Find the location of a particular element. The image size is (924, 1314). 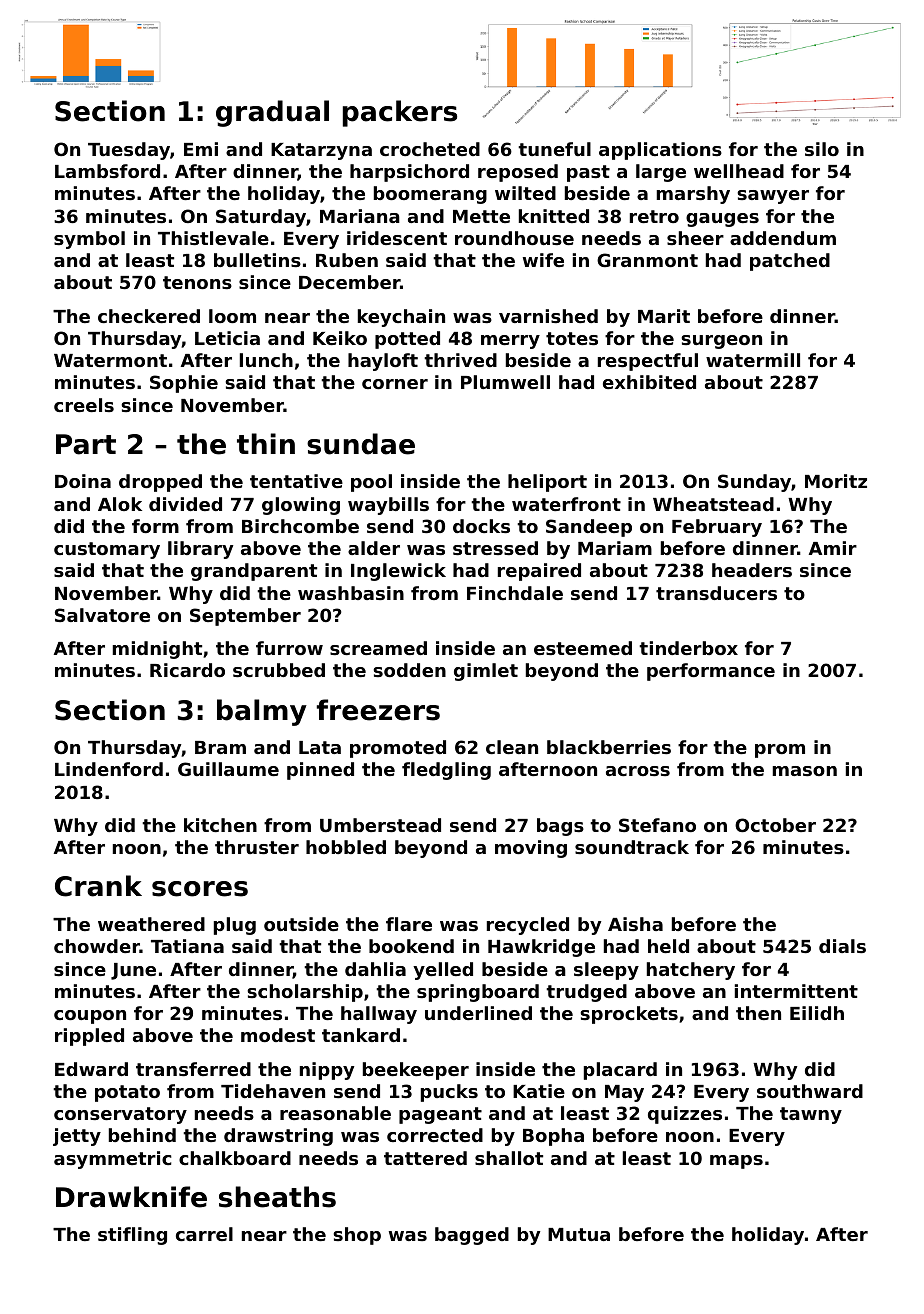

wellhead is located at coordinates (739, 171).
